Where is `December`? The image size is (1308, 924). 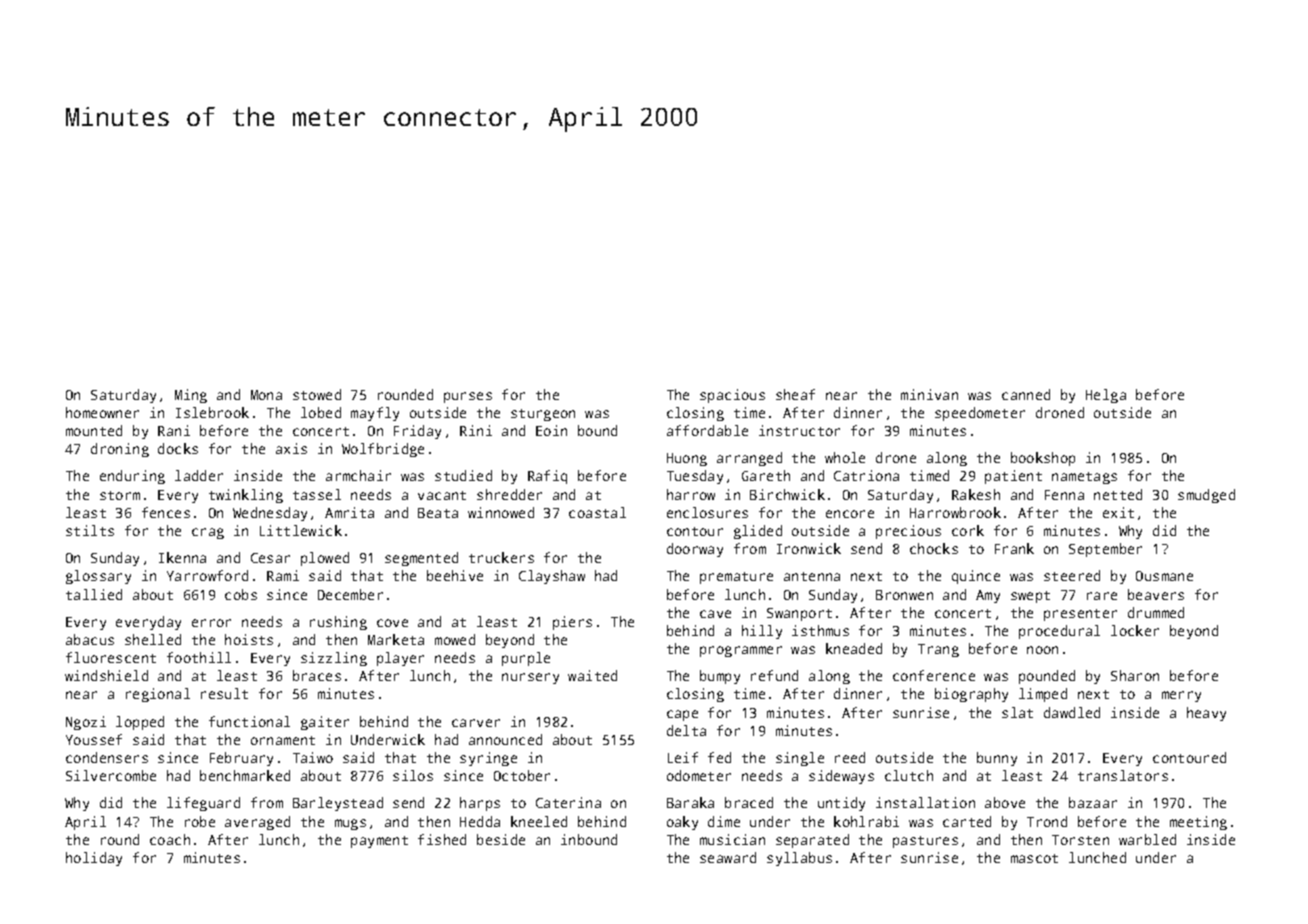
December is located at coordinates (350, 594).
